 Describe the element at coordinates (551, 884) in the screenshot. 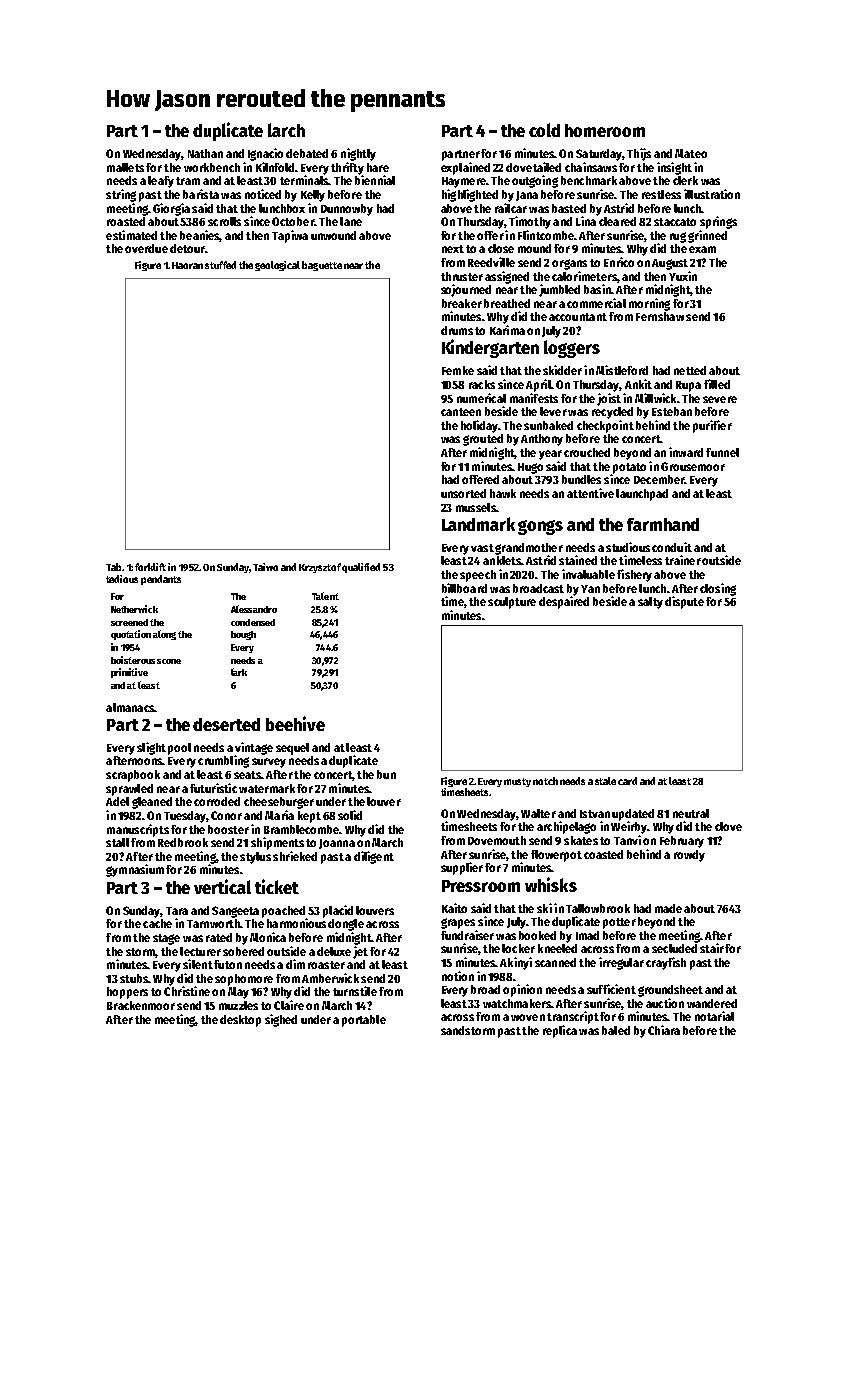

I see `whisks` at that location.
